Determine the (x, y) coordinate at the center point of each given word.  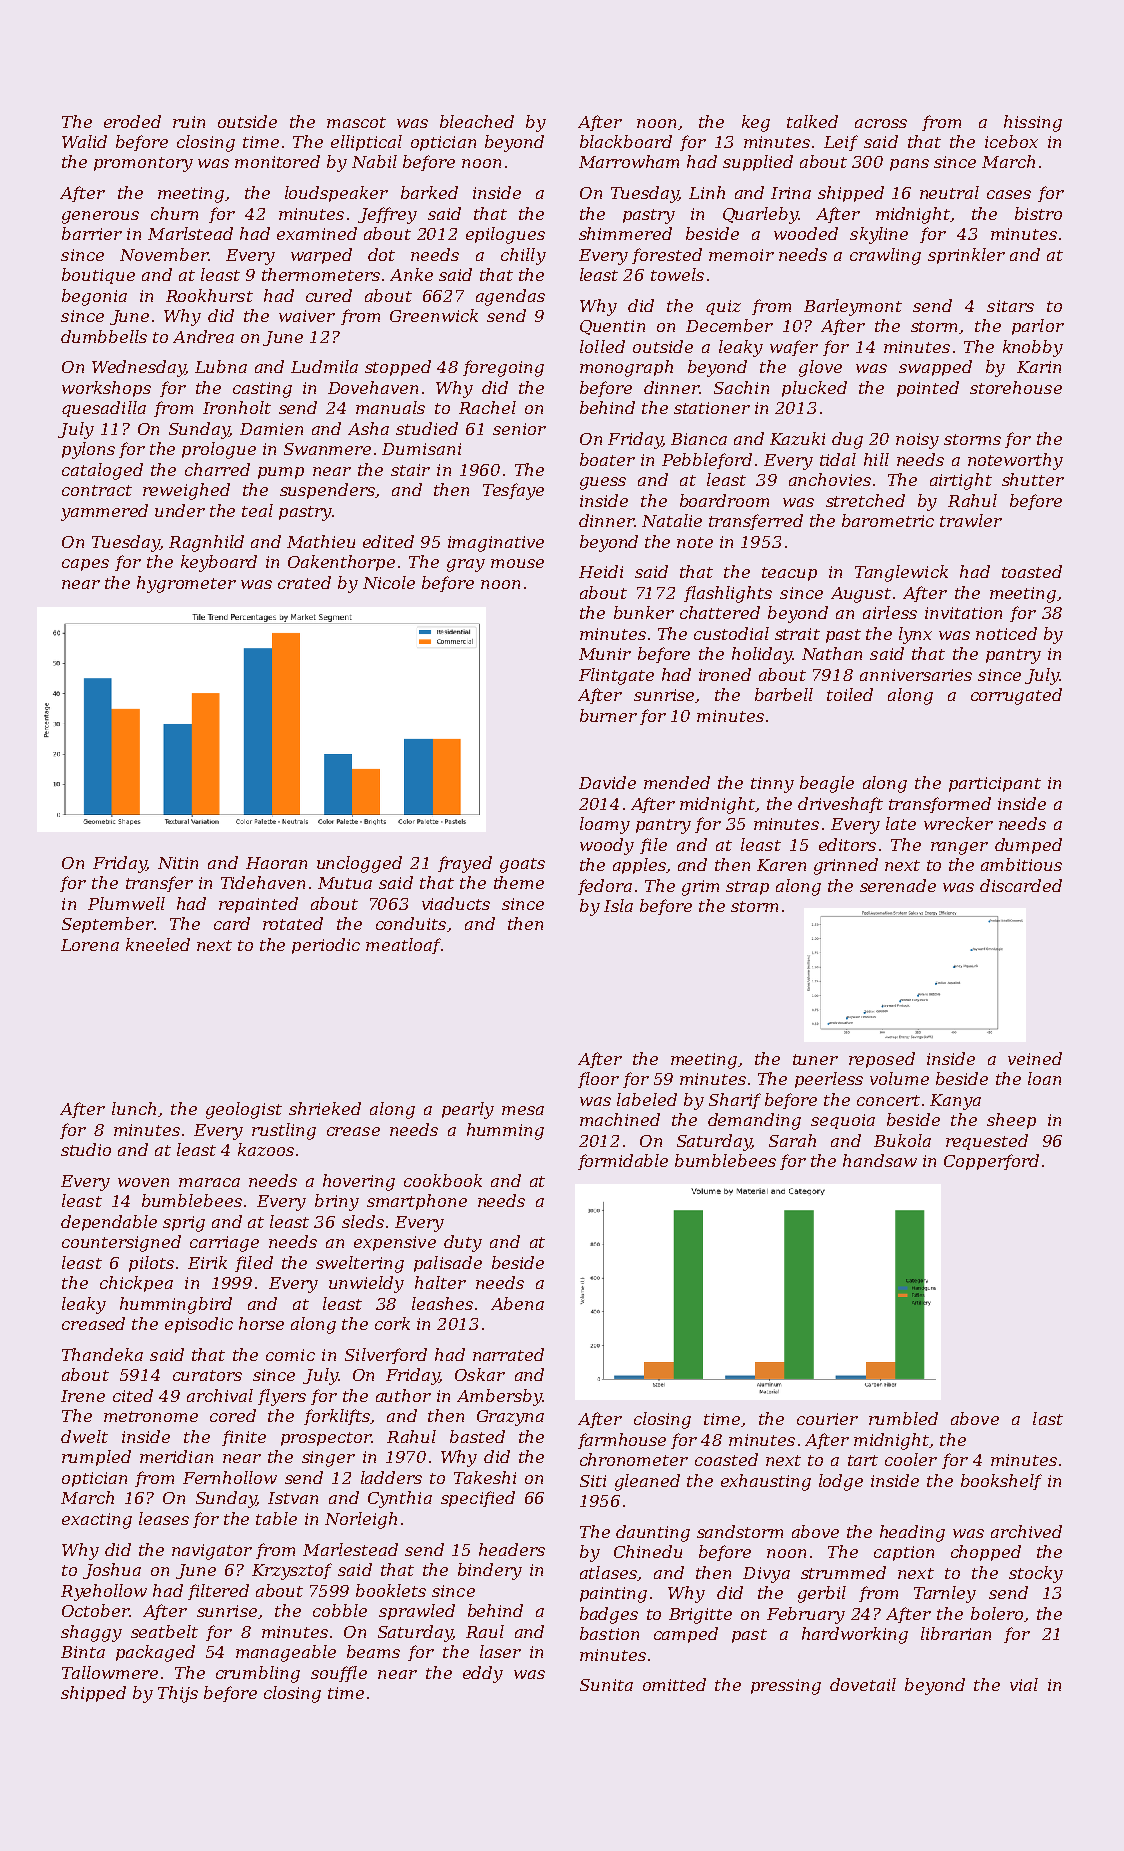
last (1048, 1418)
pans (909, 165)
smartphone (417, 1202)
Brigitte (700, 1616)
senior (519, 429)
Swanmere (327, 449)
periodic (326, 946)
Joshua (112, 1571)
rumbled (903, 1418)
